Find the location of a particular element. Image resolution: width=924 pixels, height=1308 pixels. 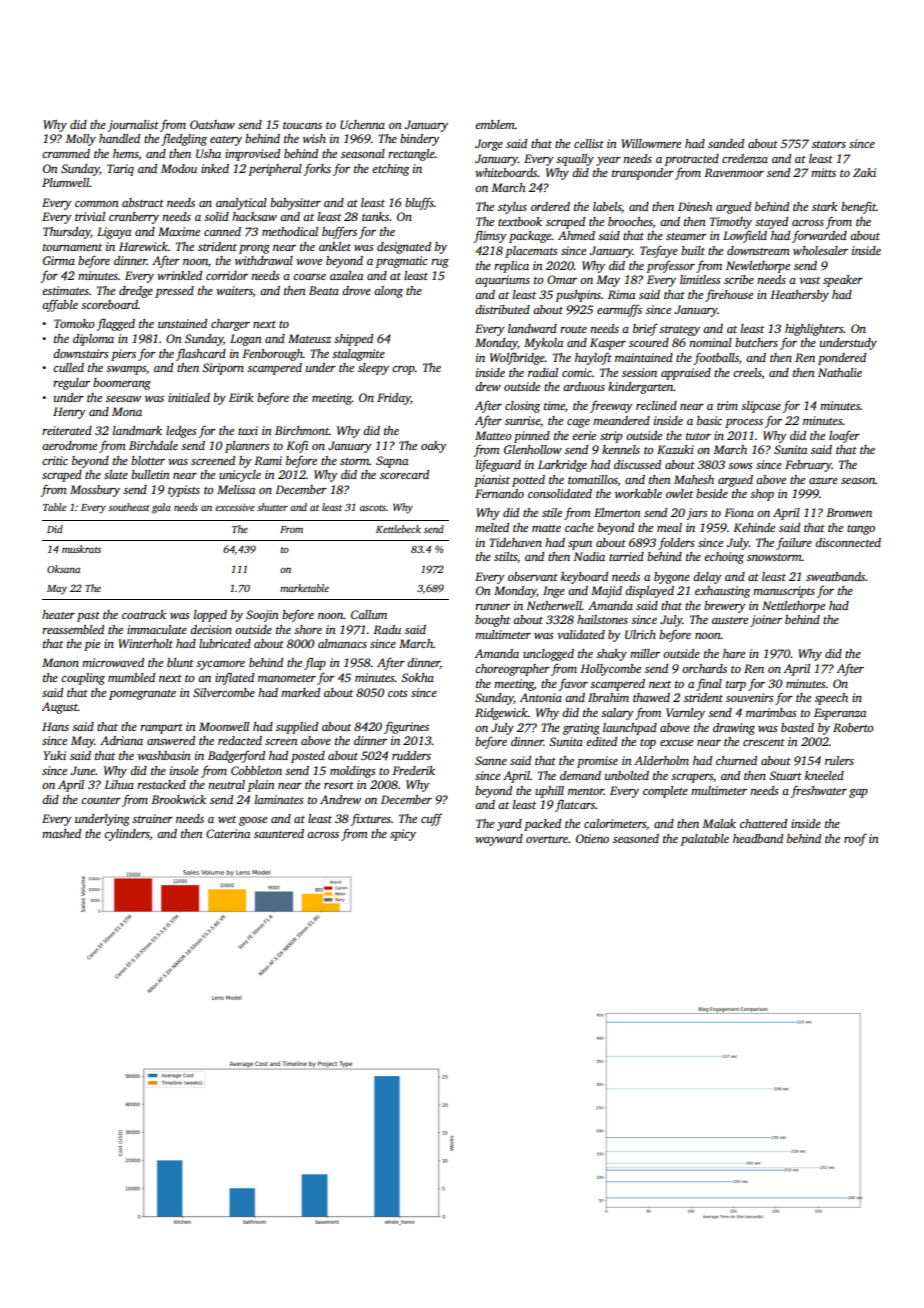

Molly is located at coordinates (80, 140).
